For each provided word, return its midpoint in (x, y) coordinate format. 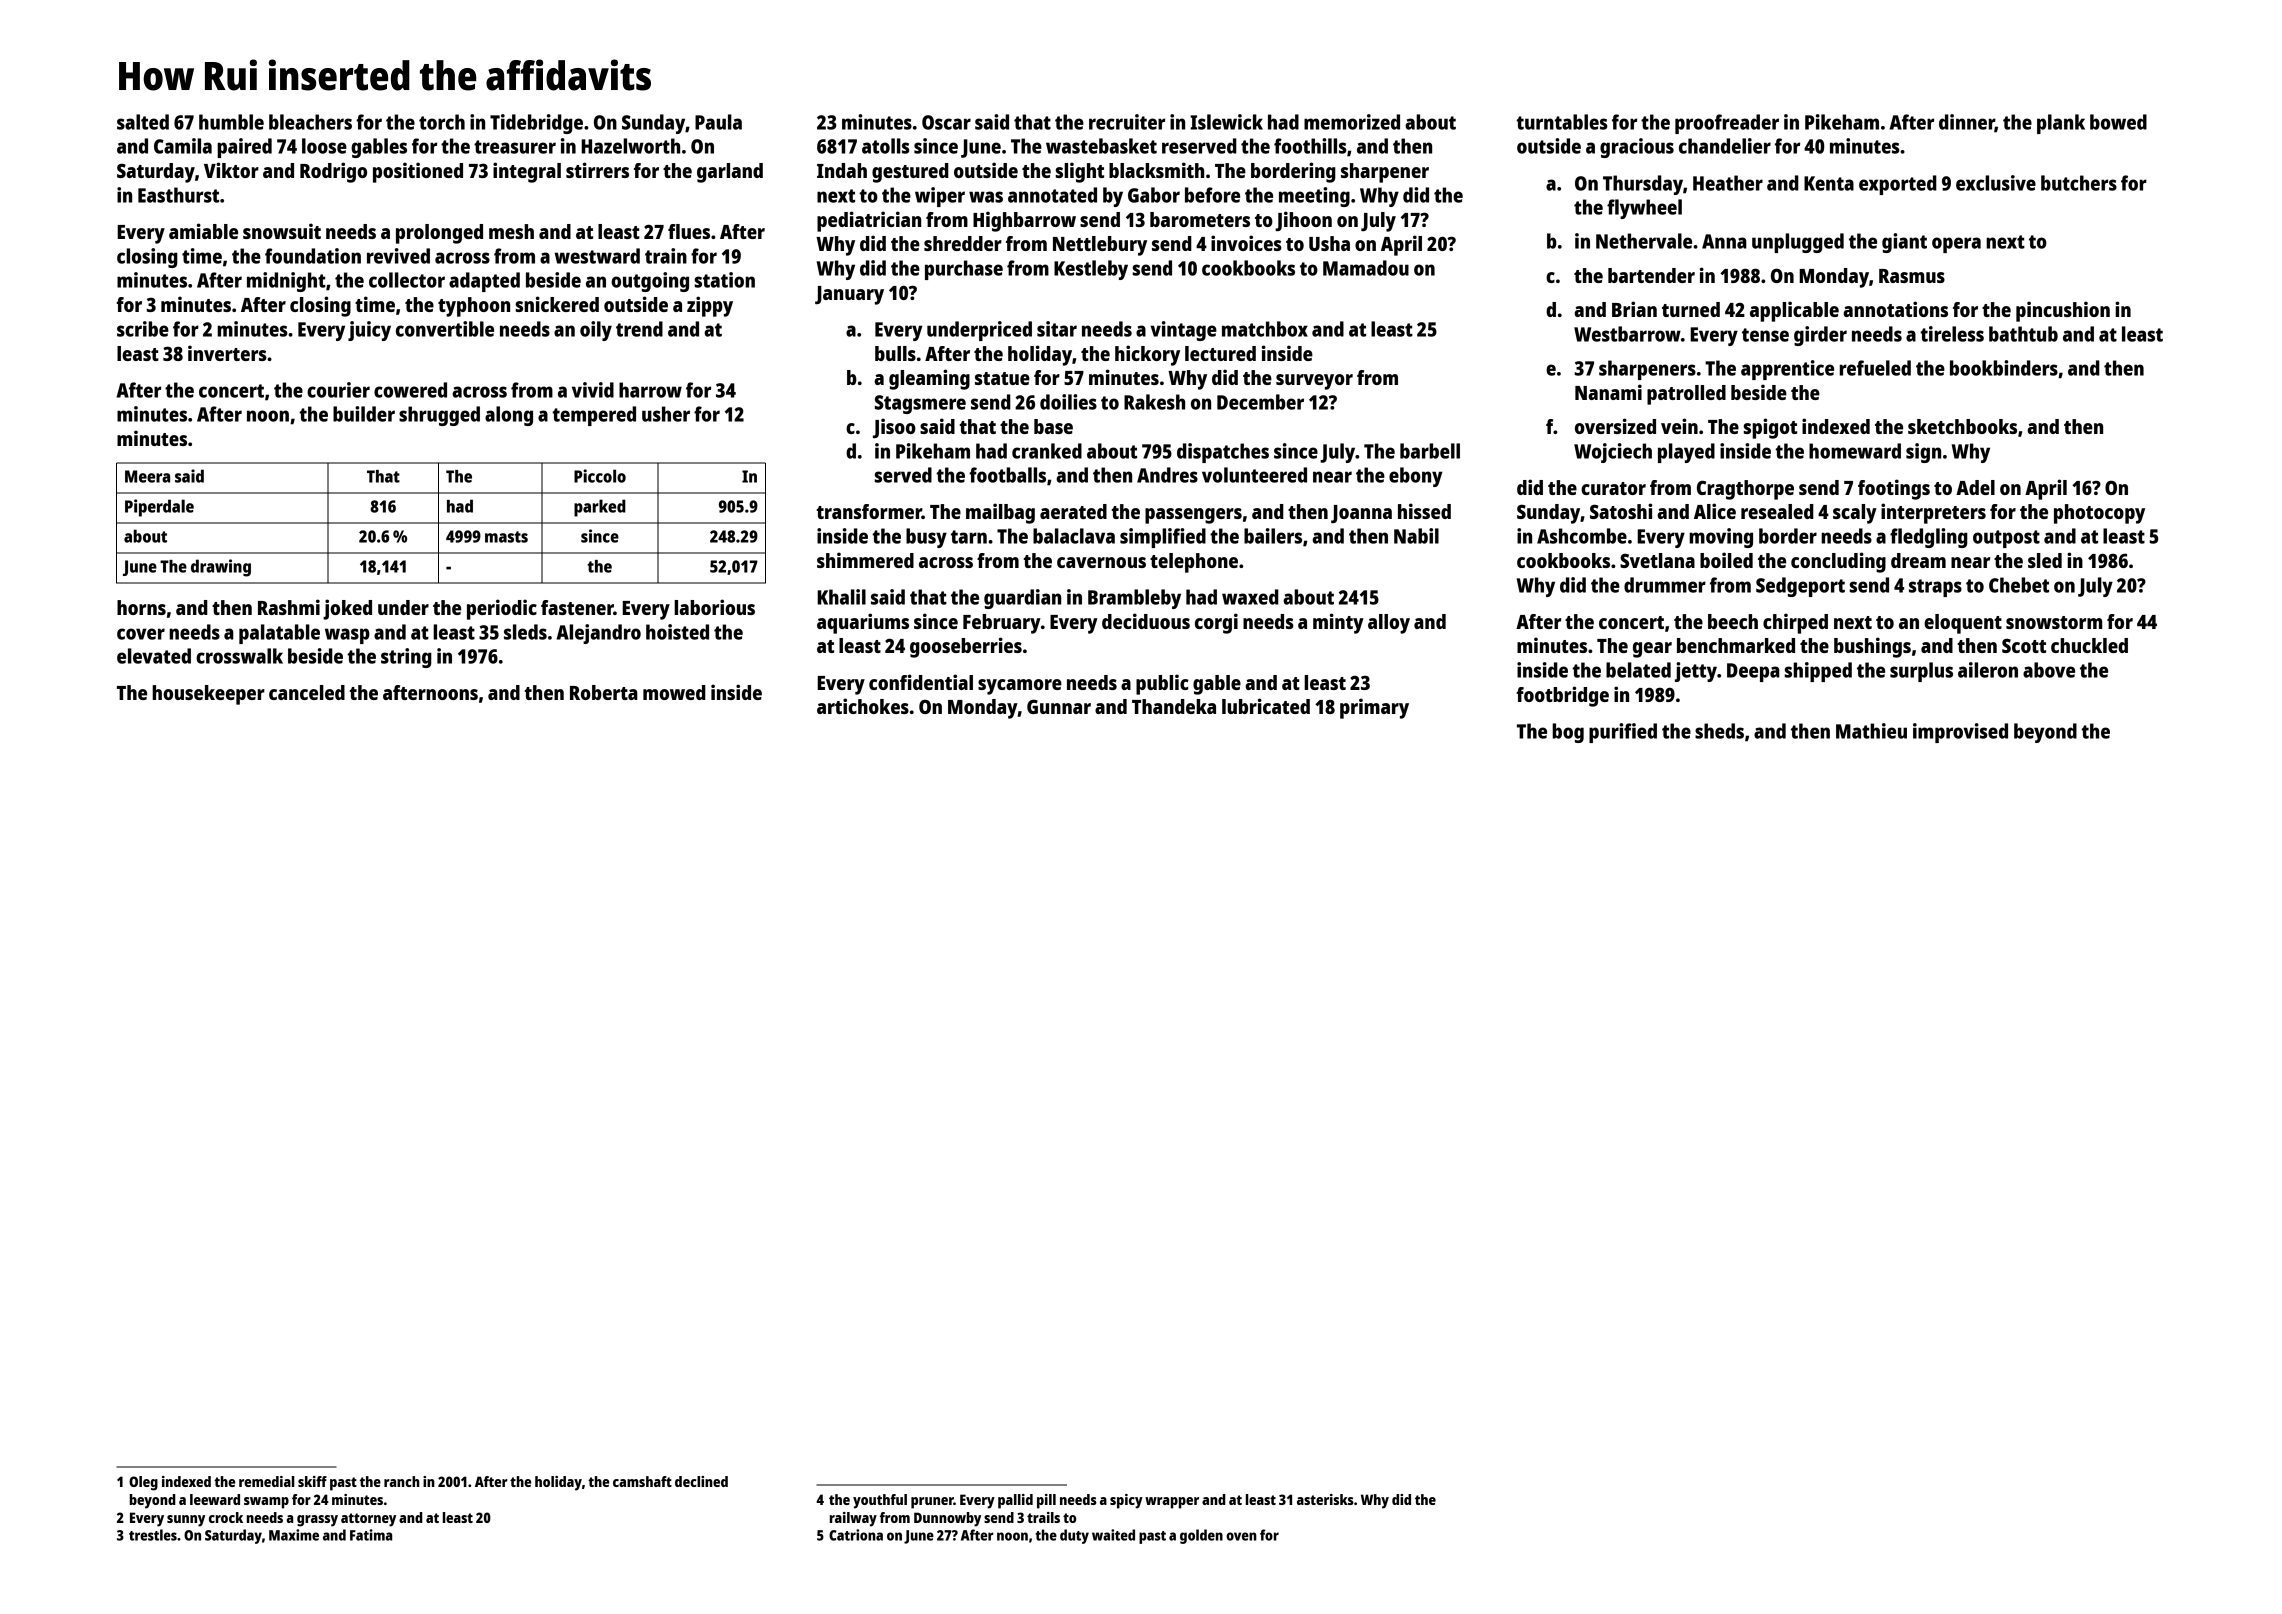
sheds (1719, 731)
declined (701, 1481)
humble (231, 122)
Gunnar (1059, 706)
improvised (1960, 733)
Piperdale (159, 508)
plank (2061, 124)
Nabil (1416, 536)
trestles (153, 1535)
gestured (910, 173)
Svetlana (1657, 560)
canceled (307, 692)
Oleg (143, 1483)
